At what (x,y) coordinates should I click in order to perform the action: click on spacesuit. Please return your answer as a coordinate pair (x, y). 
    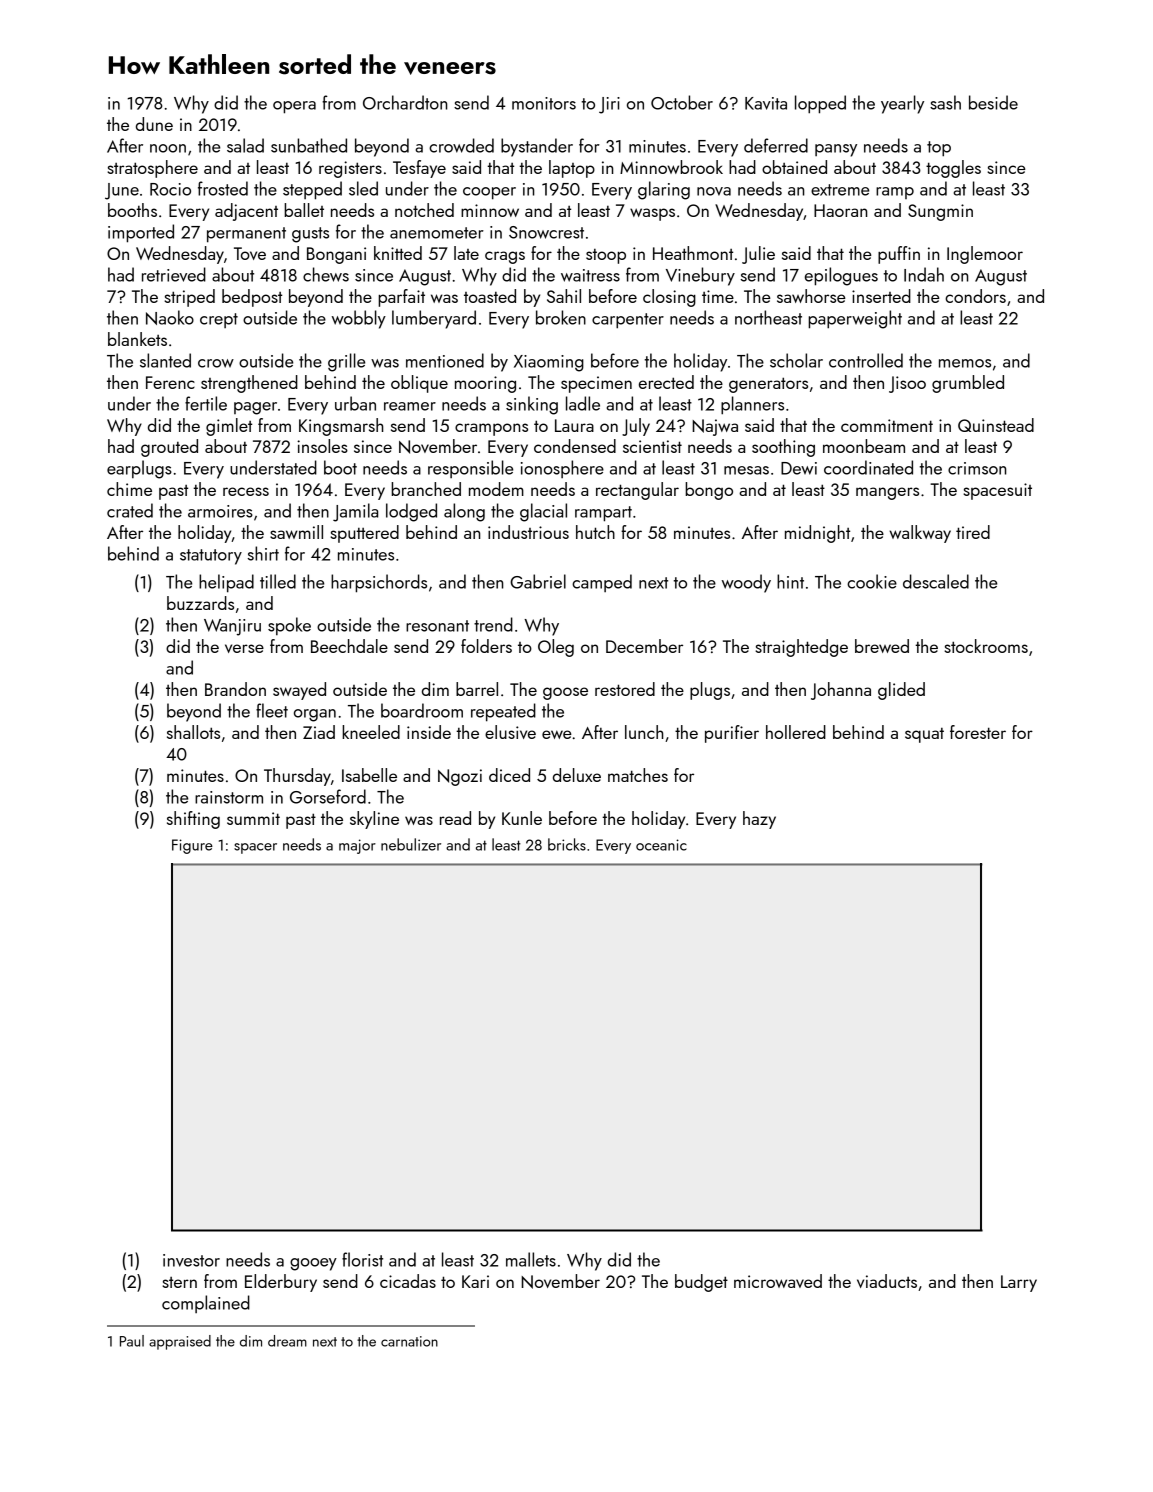
    Looking at the image, I should click on (997, 491).
